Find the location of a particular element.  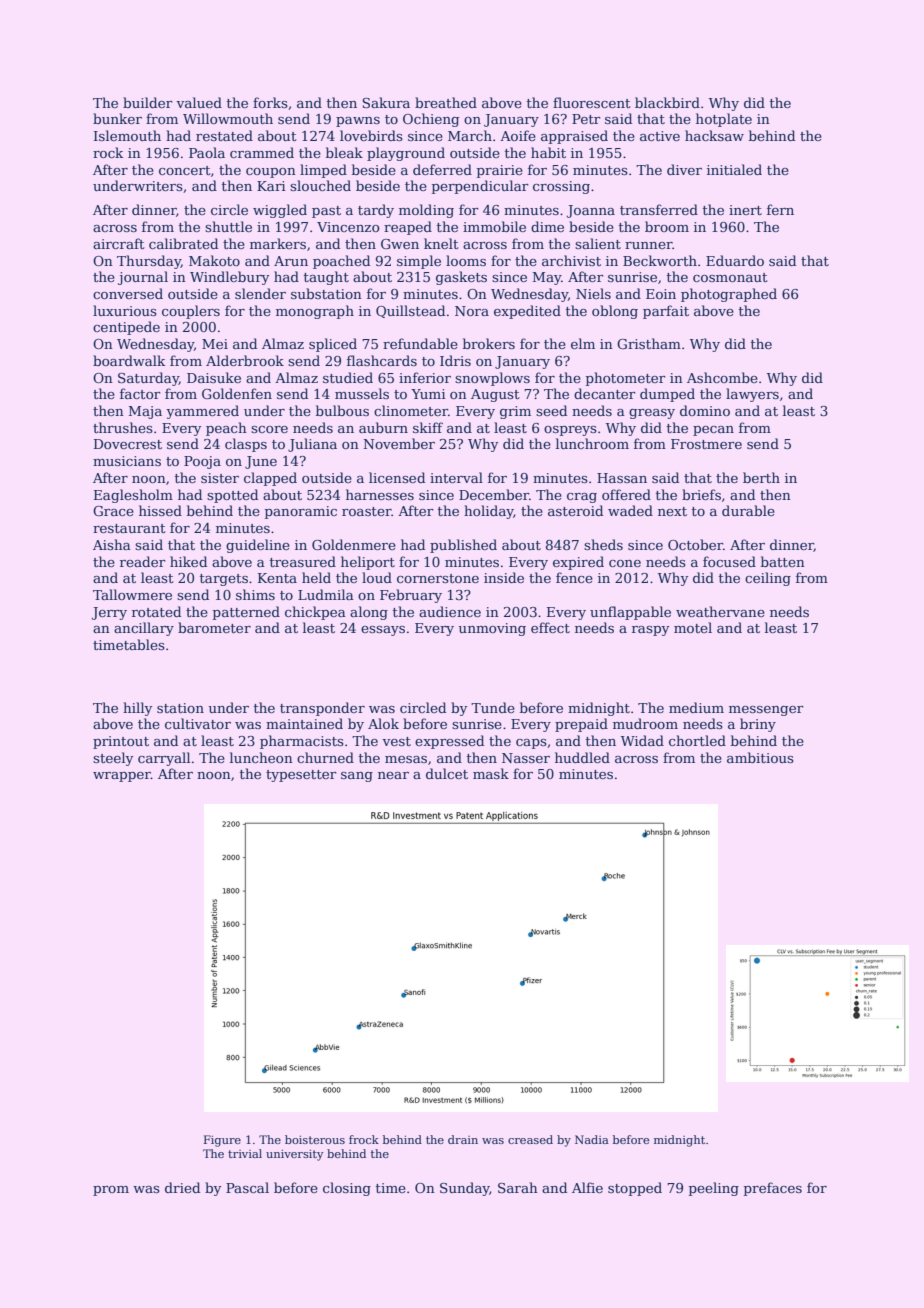

transferred is located at coordinates (659, 209).
